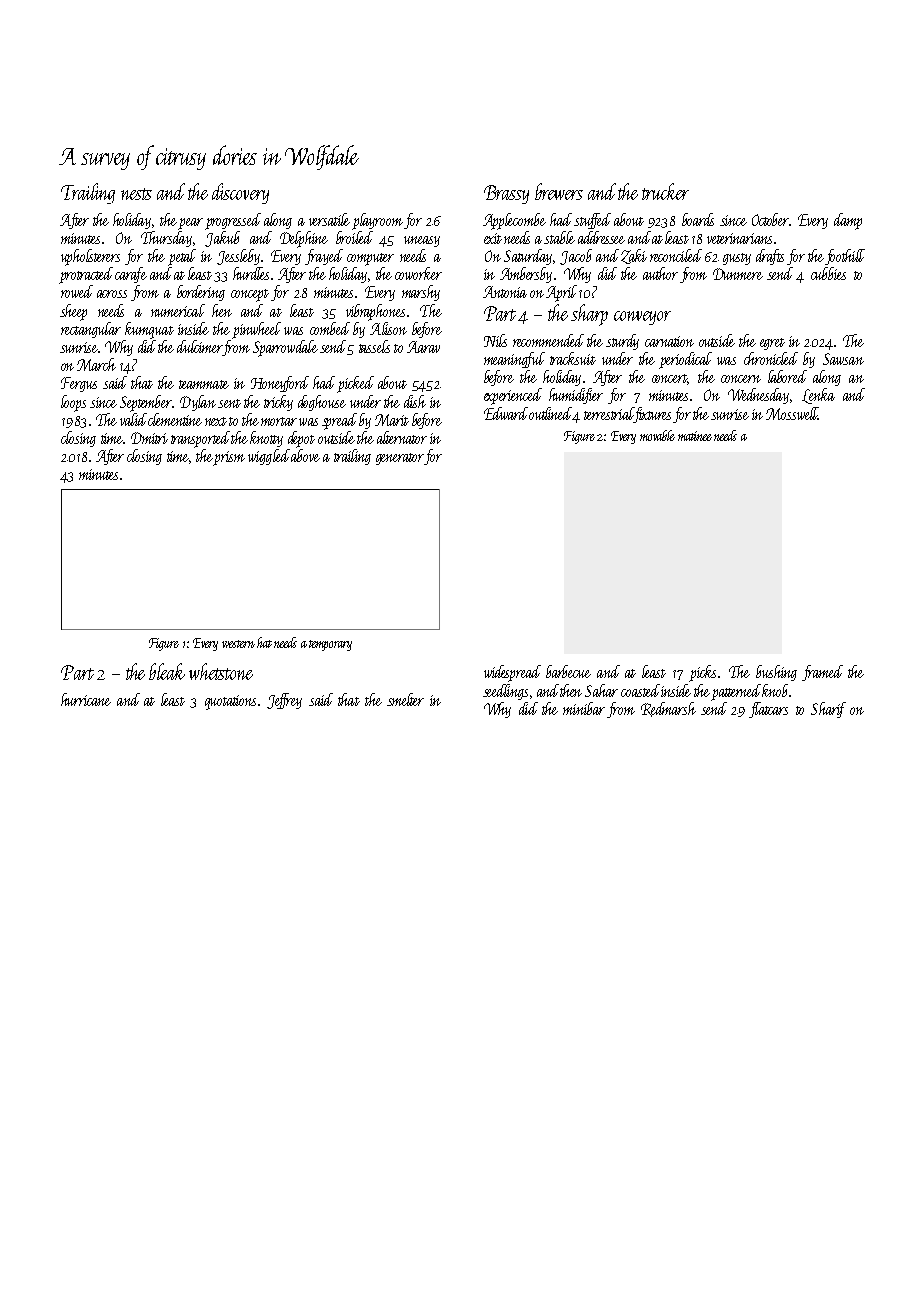 Image resolution: width=924 pixels, height=1314 pixels. I want to click on vibraphones, so click(375, 312).
